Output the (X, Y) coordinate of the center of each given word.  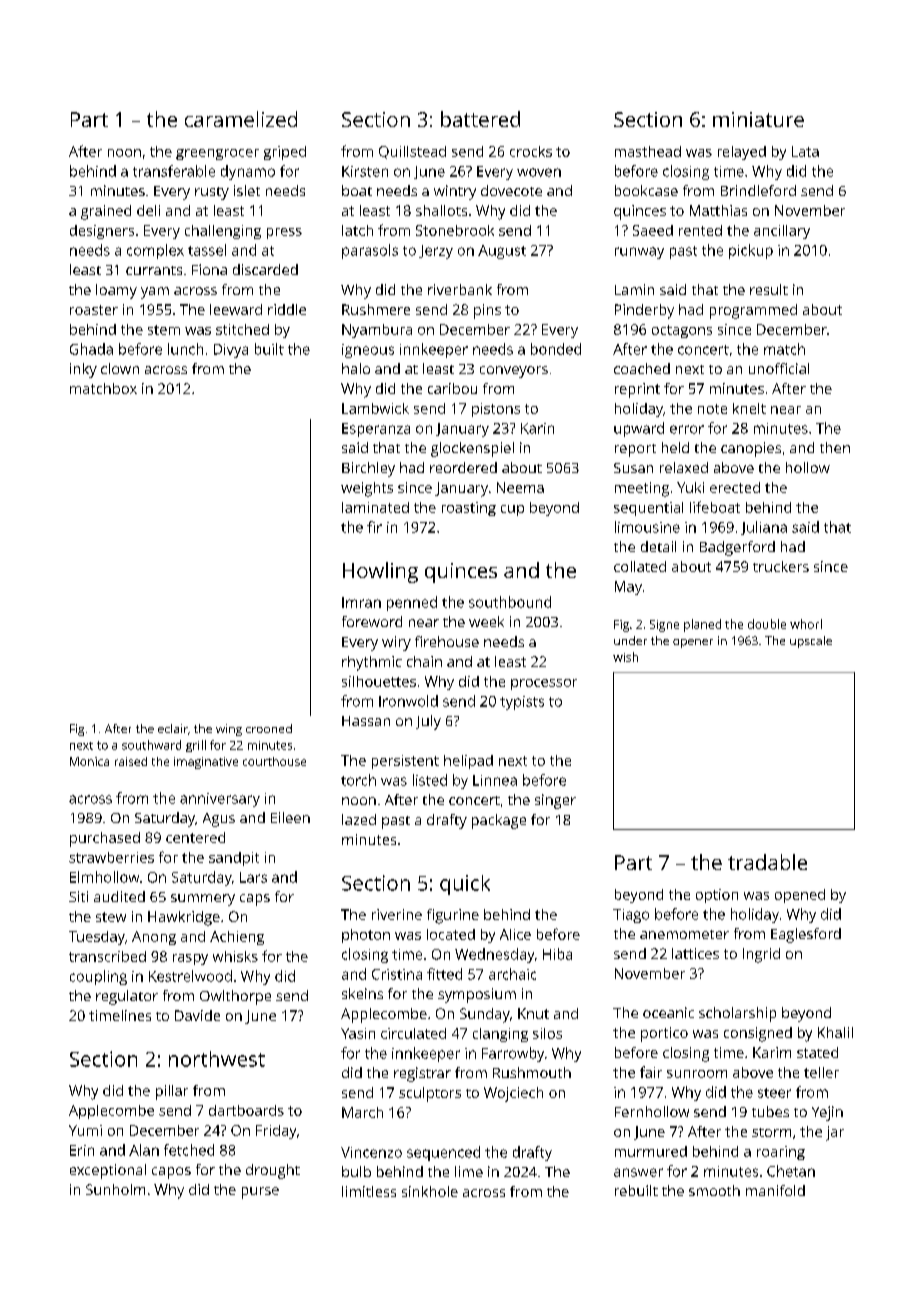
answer (638, 1172)
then (835, 447)
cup (512, 510)
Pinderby (644, 311)
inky (83, 370)
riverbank (460, 289)
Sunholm (115, 1189)
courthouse (274, 761)
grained (106, 212)
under (630, 640)
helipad (468, 762)
